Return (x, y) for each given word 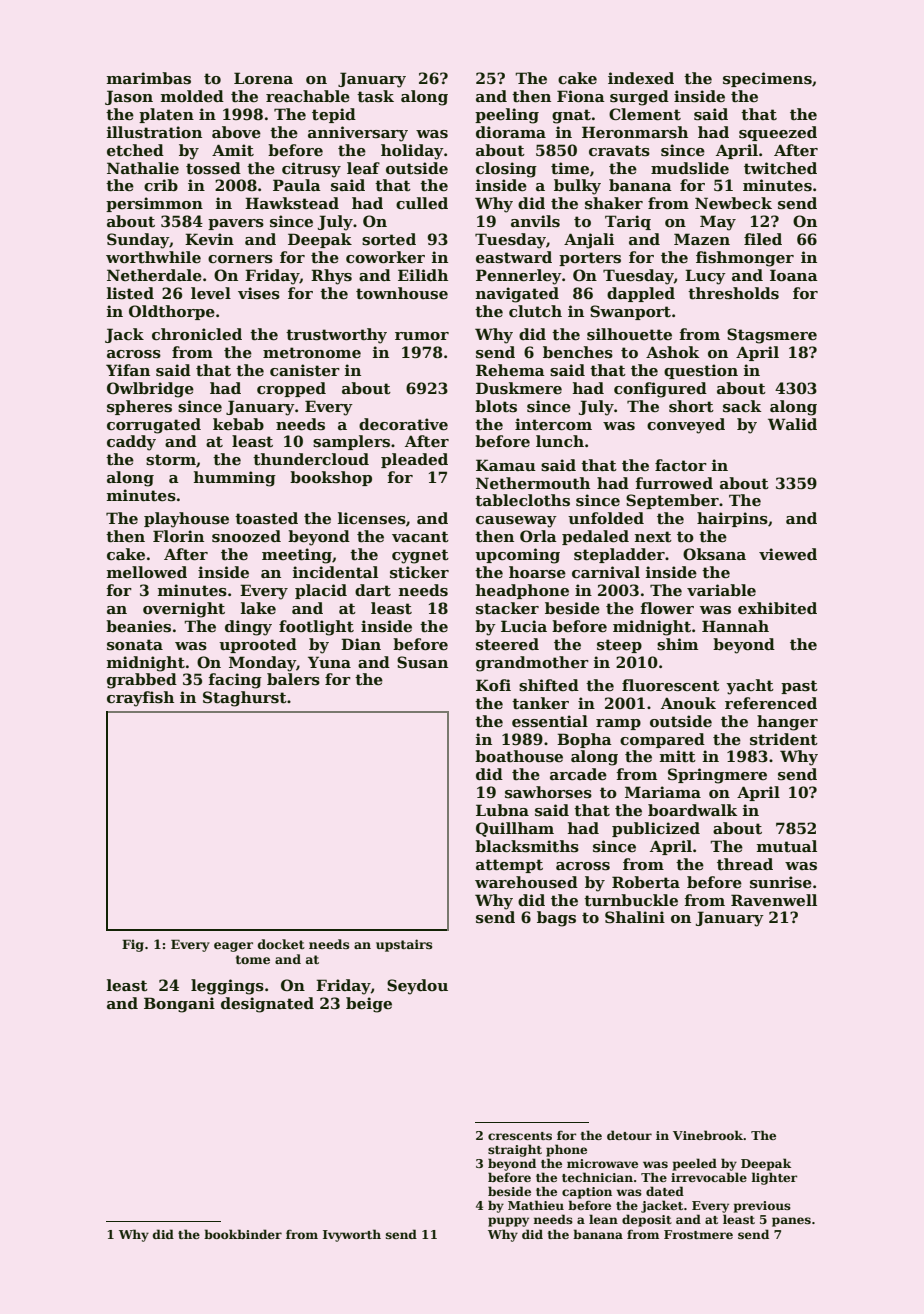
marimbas (149, 78)
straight (515, 1150)
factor (681, 465)
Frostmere (698, 1234)
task (375, 96)
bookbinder (243, 1234)
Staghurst (245, 699)
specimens (767, 79)
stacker (507, 608)
